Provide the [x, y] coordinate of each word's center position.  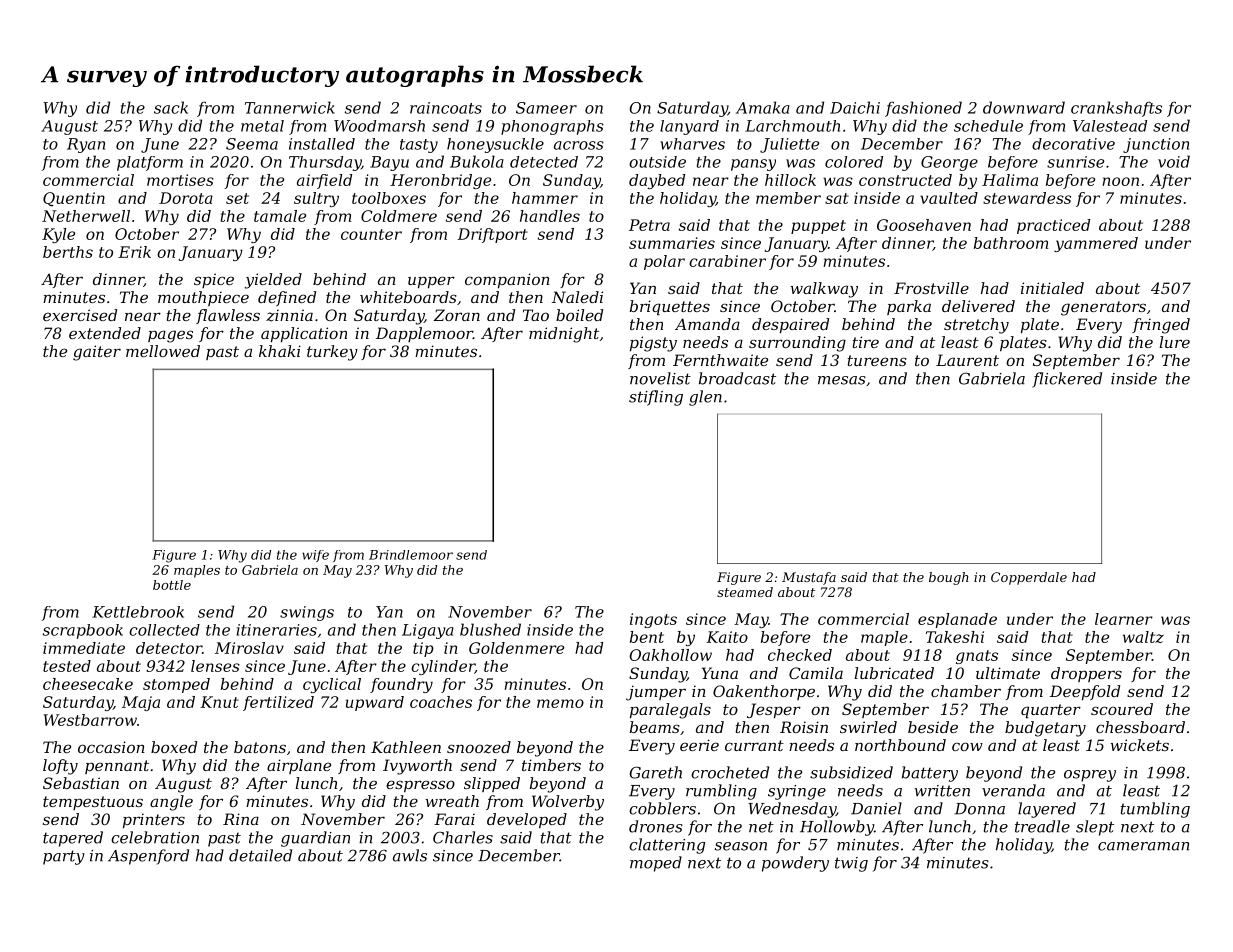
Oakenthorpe [764, 692]
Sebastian [81, 783]
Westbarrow [90, 720]
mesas [842, 380]
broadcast [737, 378]
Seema [252, 144]
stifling [656, 398]
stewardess [1027, 198]
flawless [228, 316]
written [942, 791]
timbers [551, 765]
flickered [1067, 380]
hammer [545, 198]
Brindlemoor [411, 555]
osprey [1090, 776]
